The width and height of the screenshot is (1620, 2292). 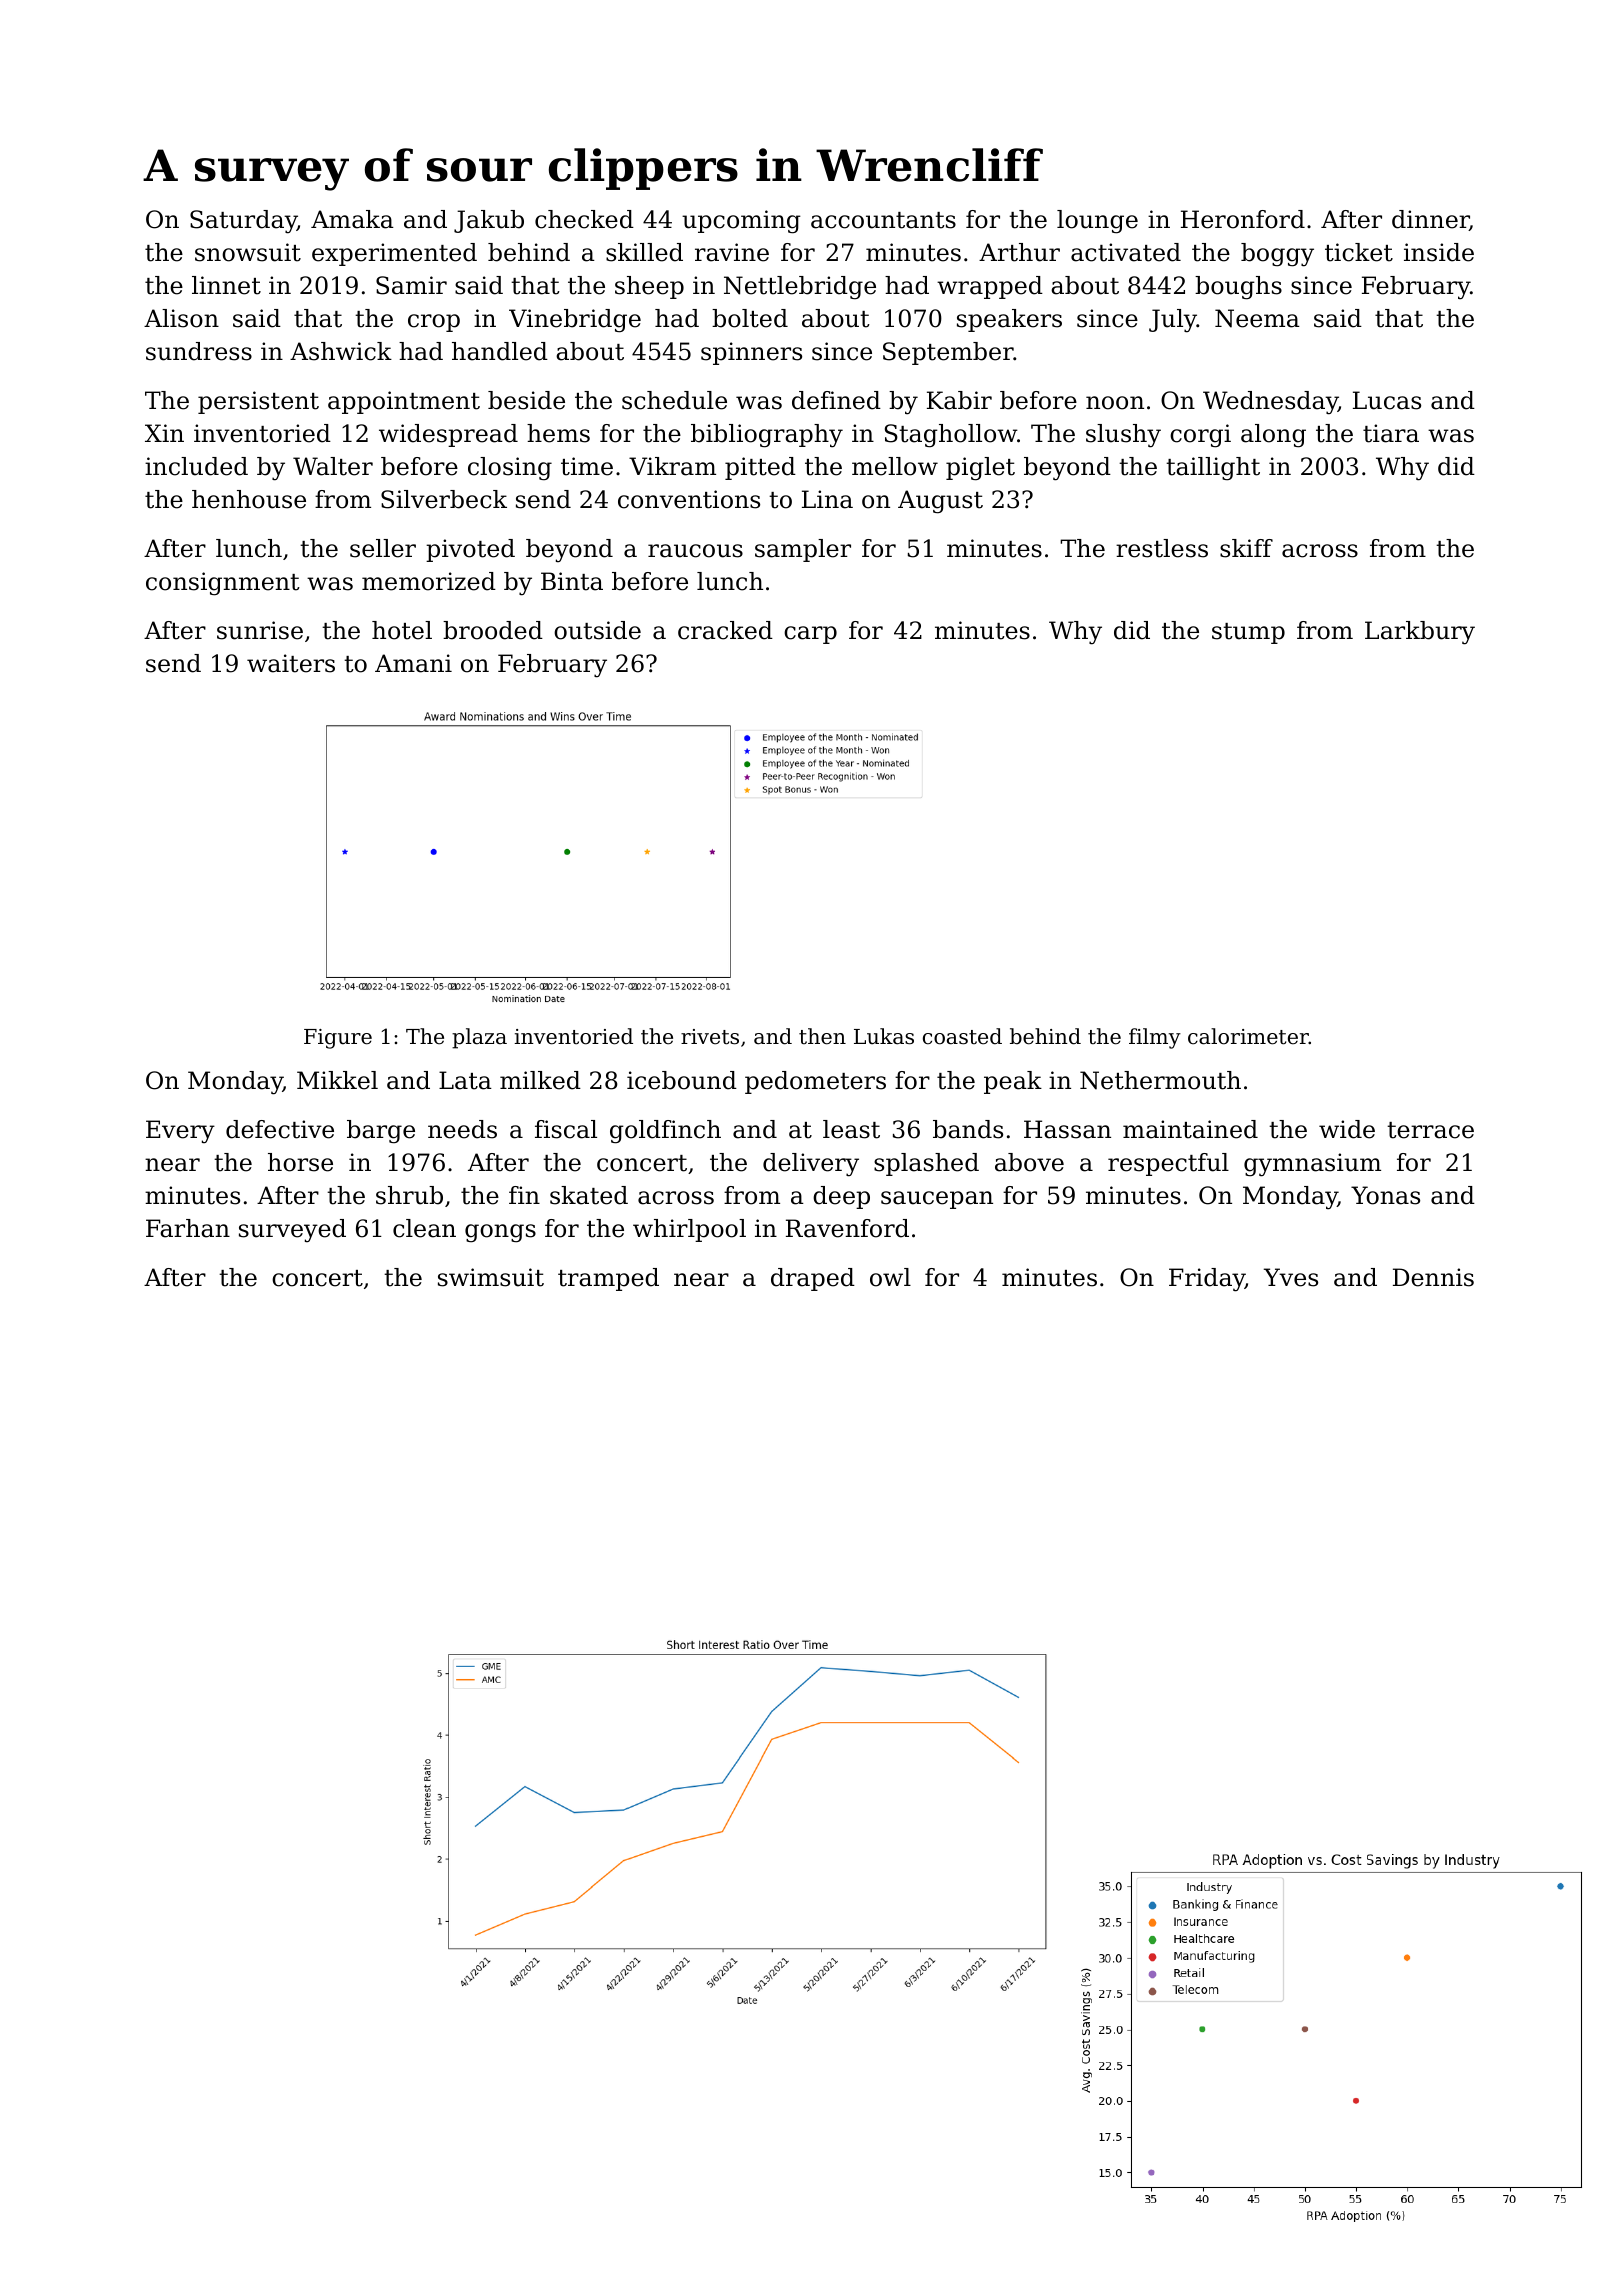 What do you see at coordinates (260, 630) in the screenshot?
I see `sunrise` at bounding box center [260, 630].
